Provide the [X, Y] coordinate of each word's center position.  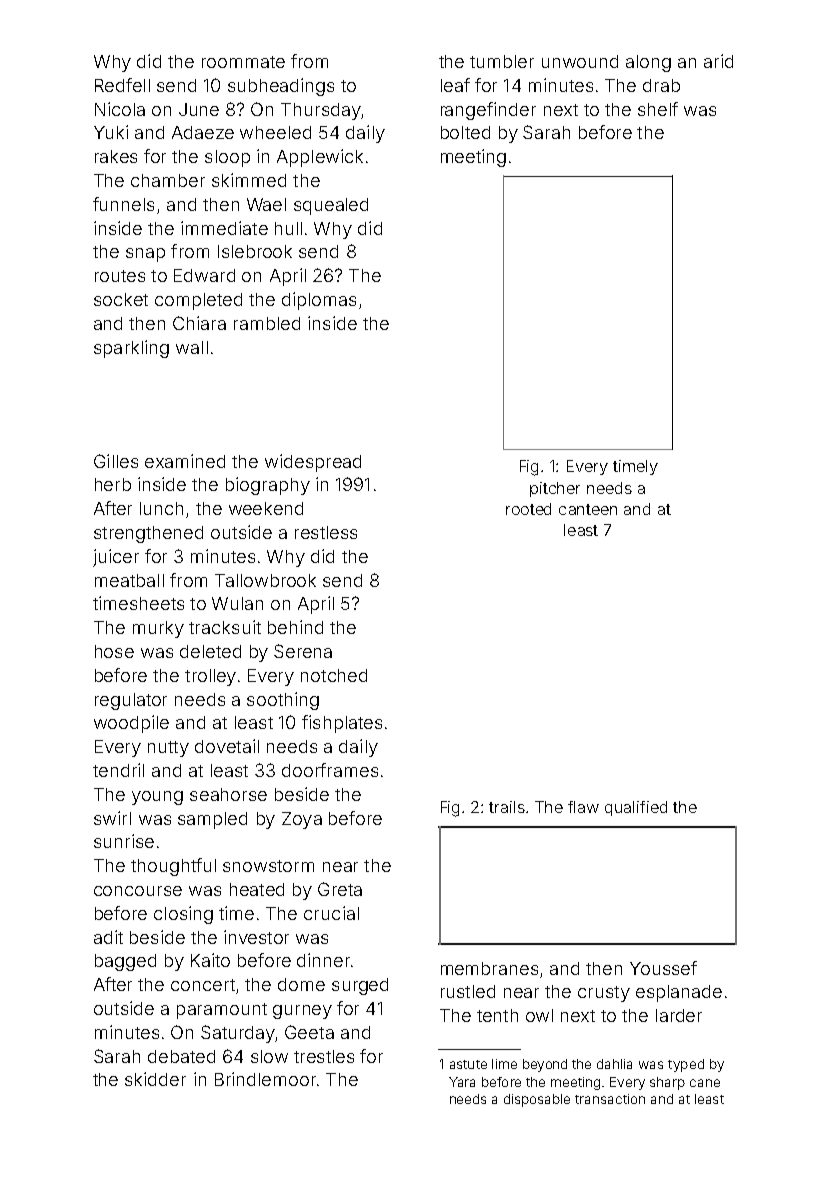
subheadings [281, 87]
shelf [658, 109]
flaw [583, 807]
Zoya [302, 820]
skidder [155, 1079]
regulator [131, 701]
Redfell [122, 85]
